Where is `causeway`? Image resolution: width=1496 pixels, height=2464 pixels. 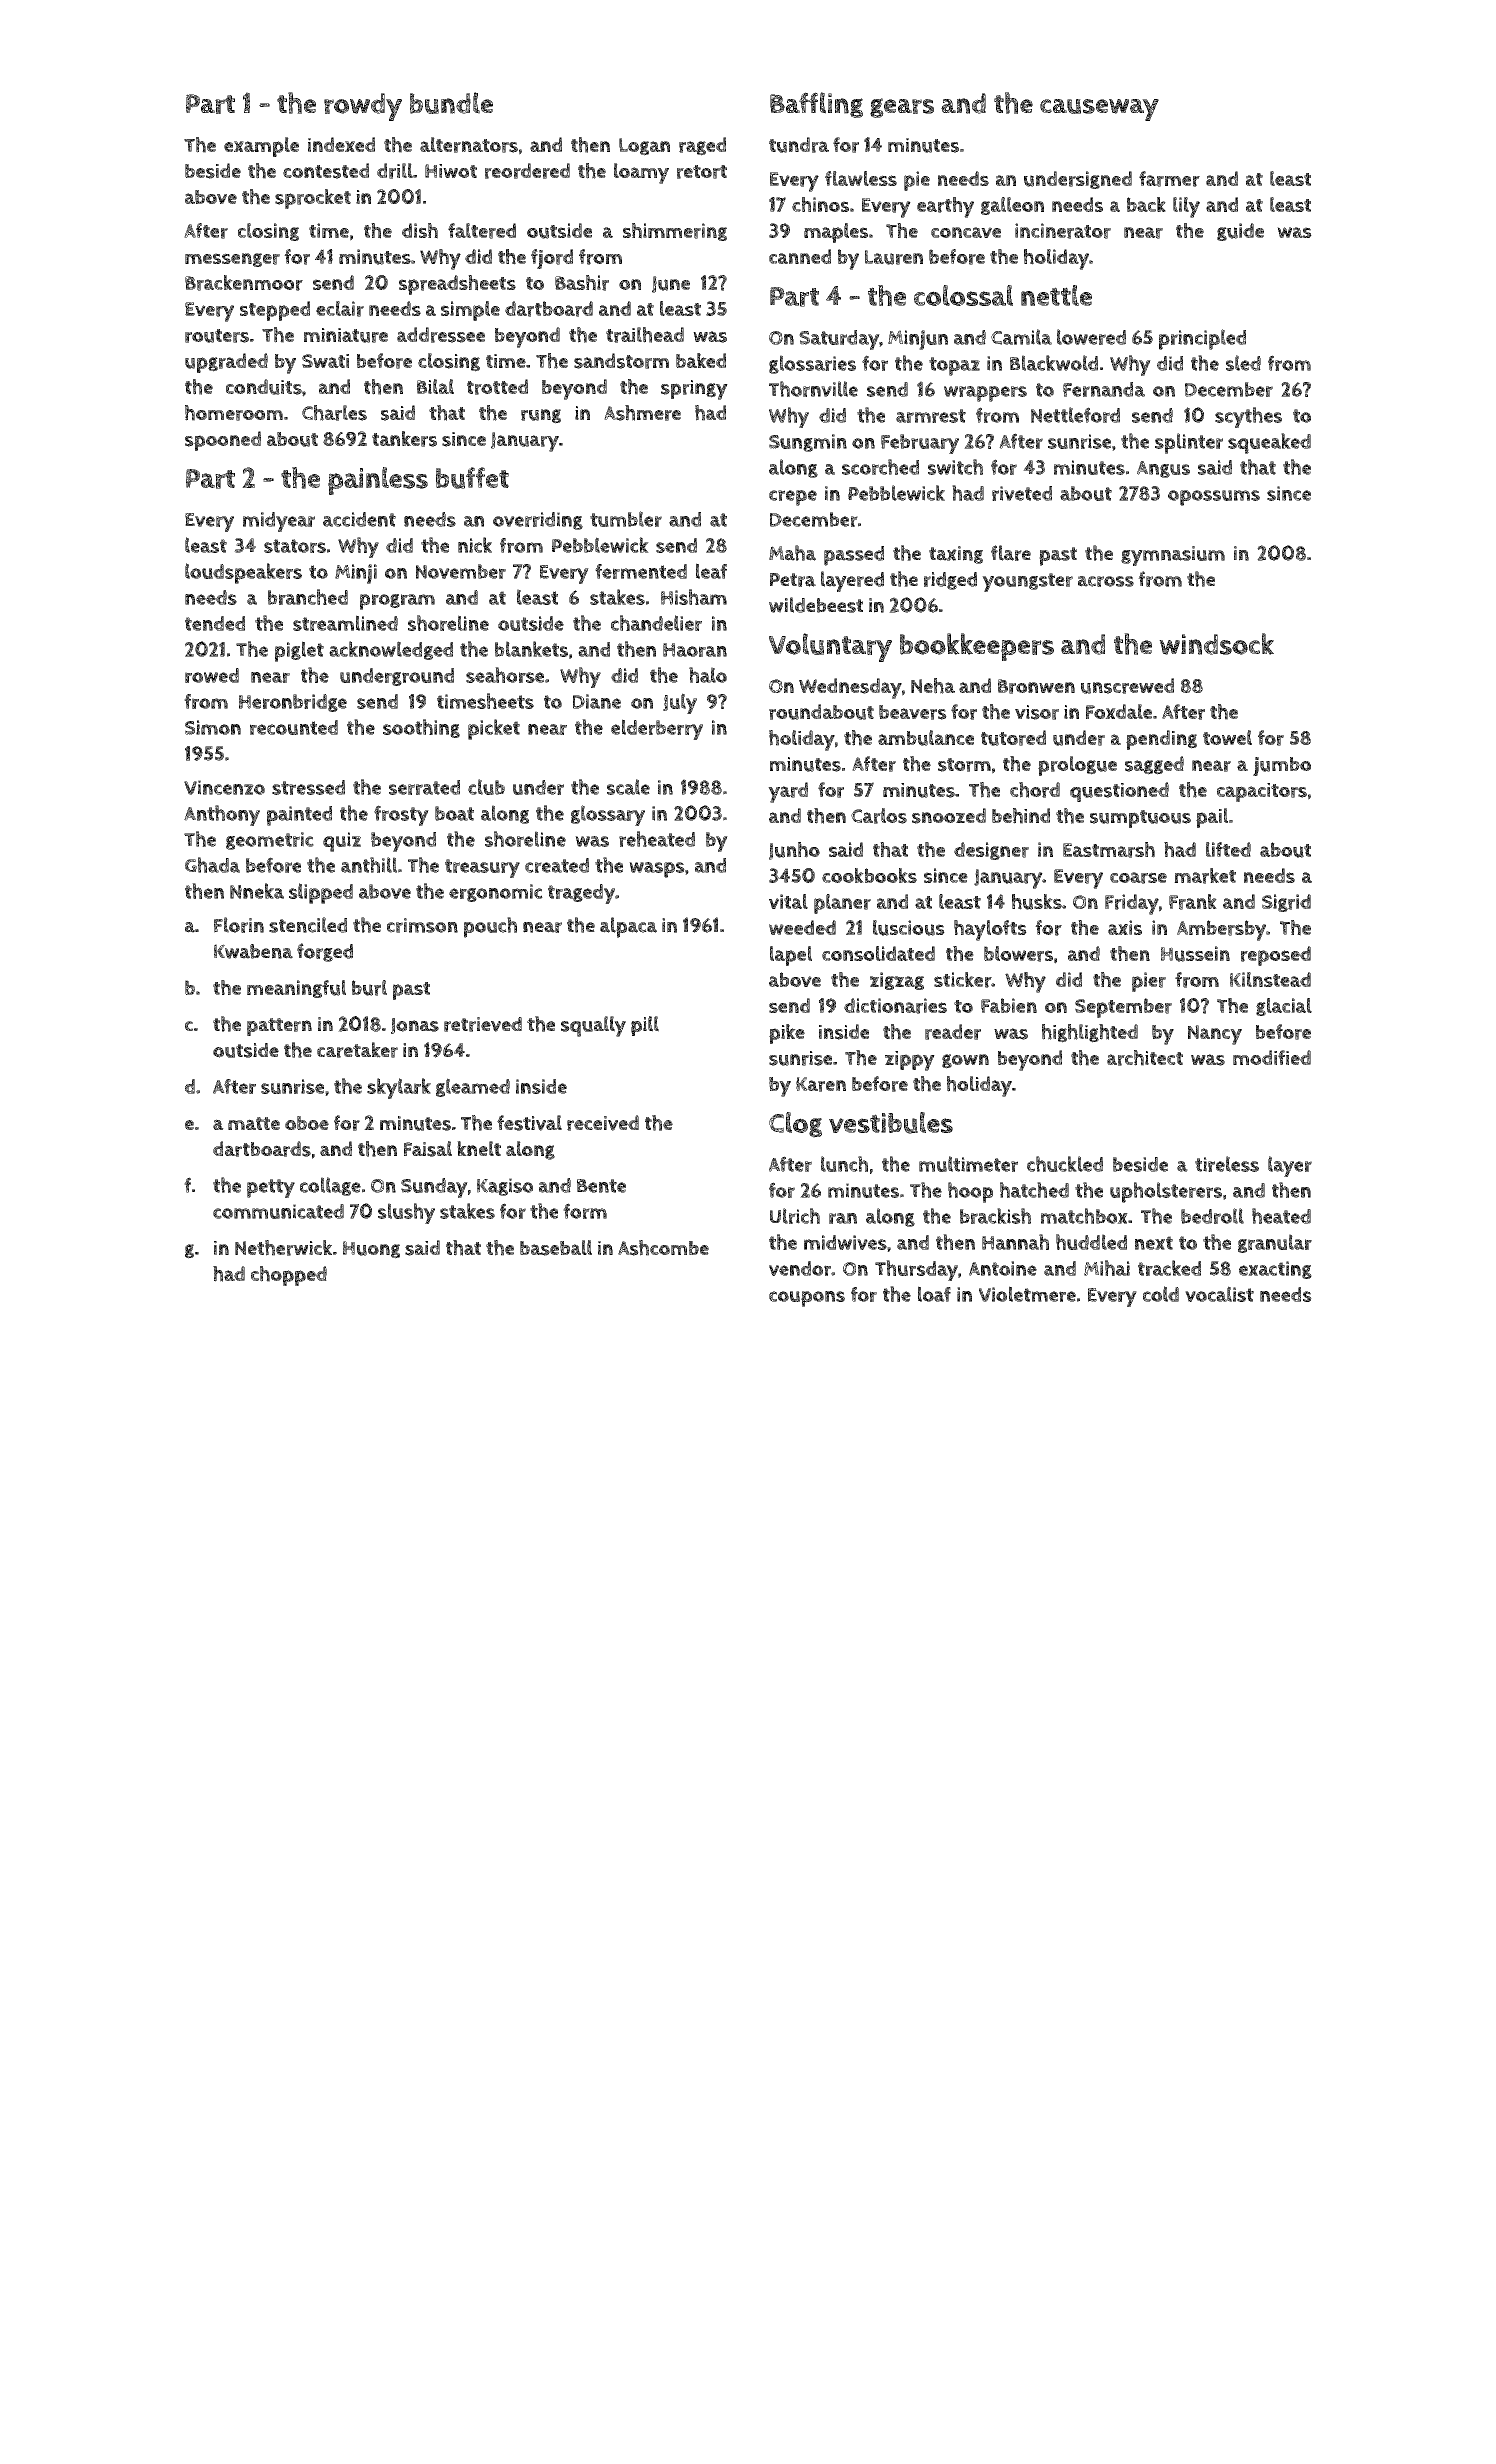 causeway is located at coordinates (1099, 110).
